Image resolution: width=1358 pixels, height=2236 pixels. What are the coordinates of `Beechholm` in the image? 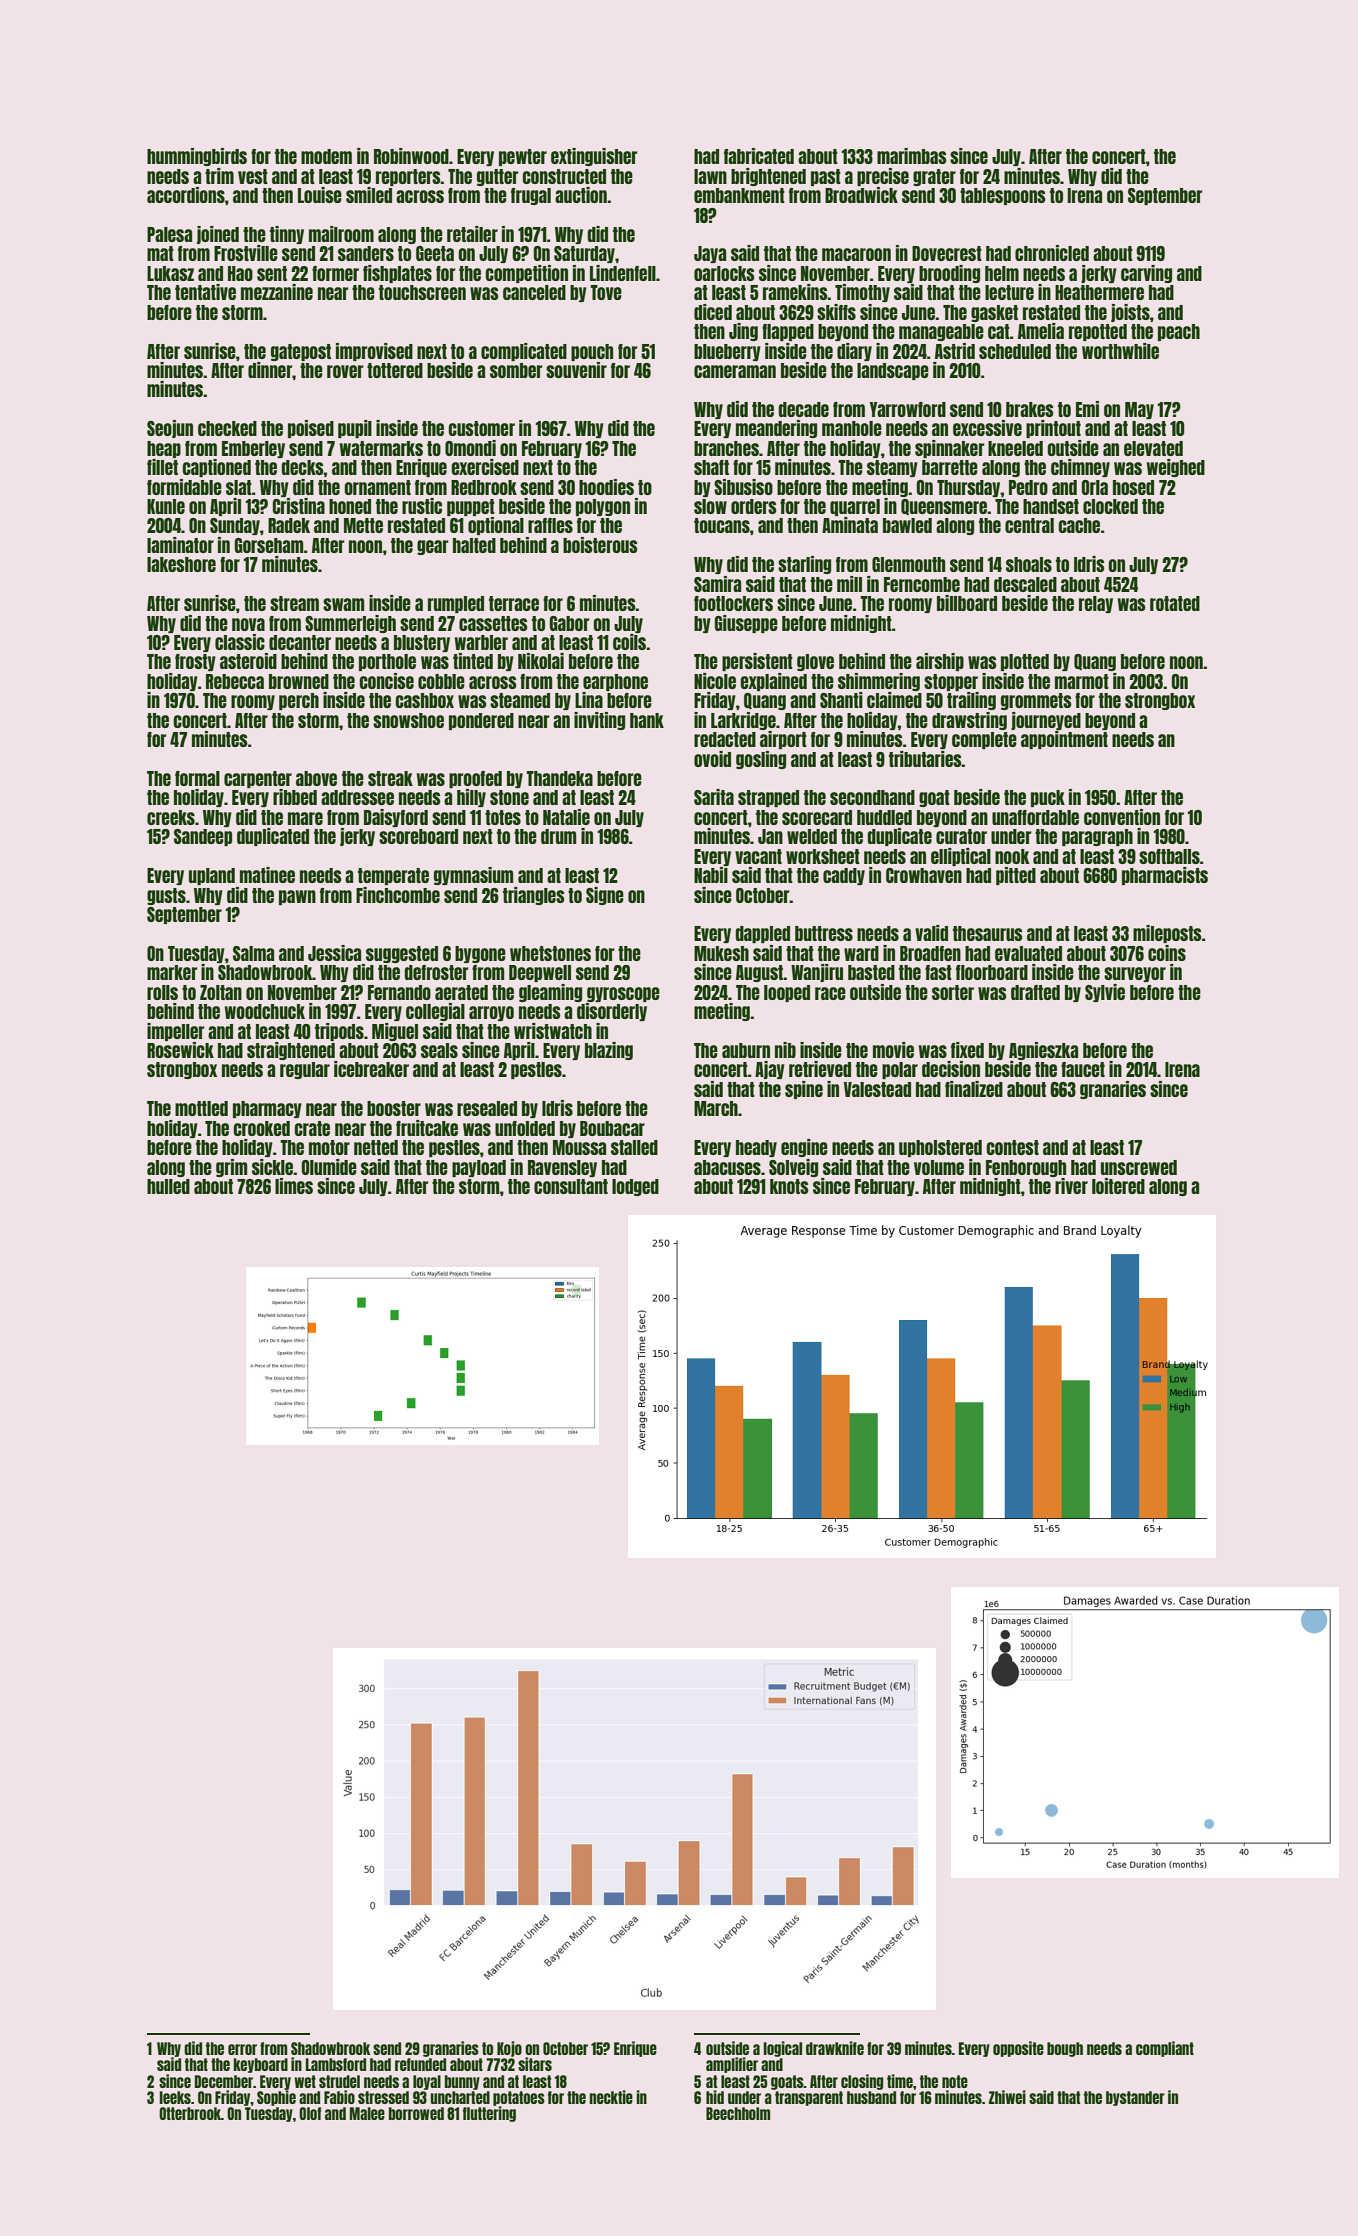 It's located at (738, 2113).
